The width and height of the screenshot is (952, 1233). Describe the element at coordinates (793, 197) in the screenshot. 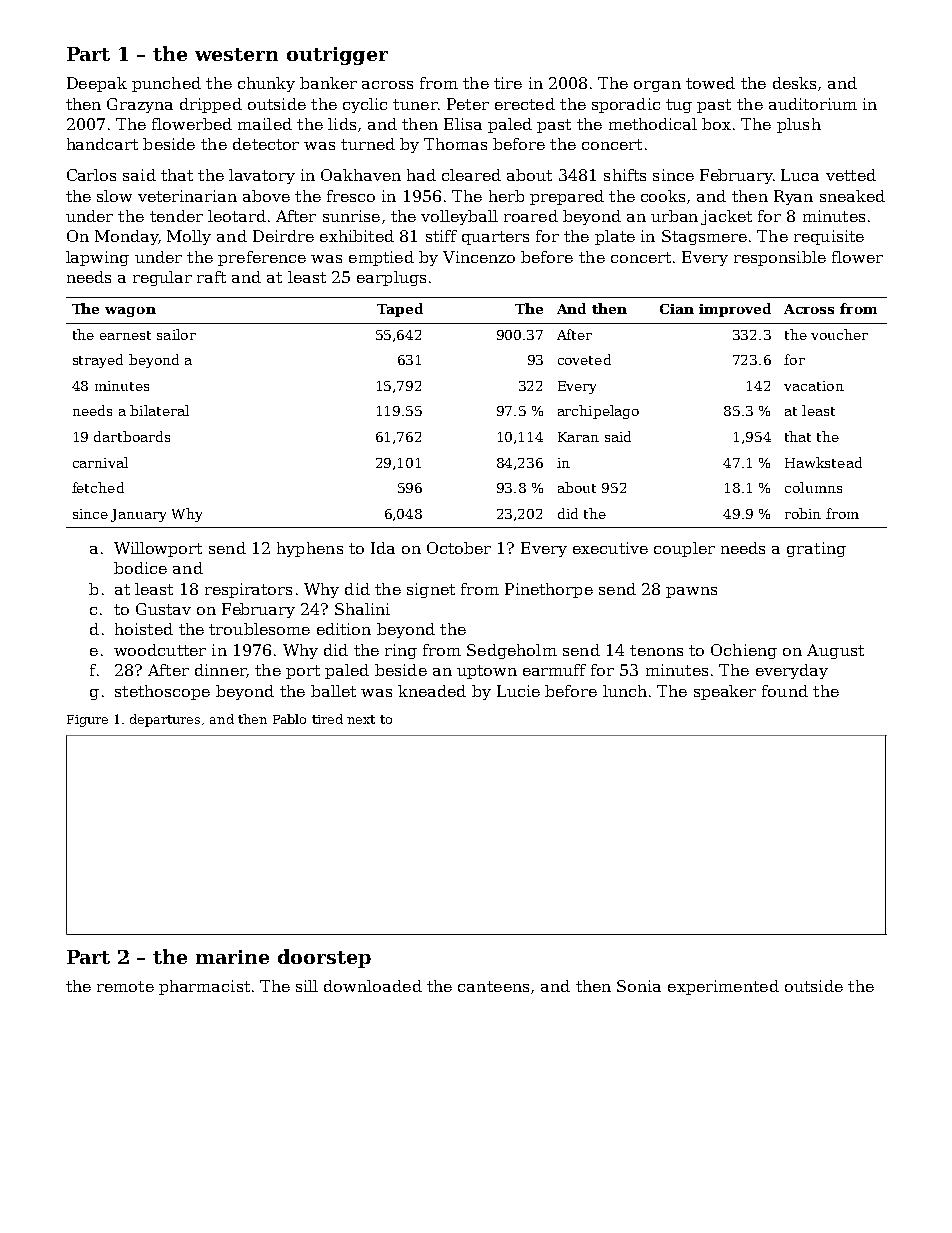

I see `Ryan` at that location.
